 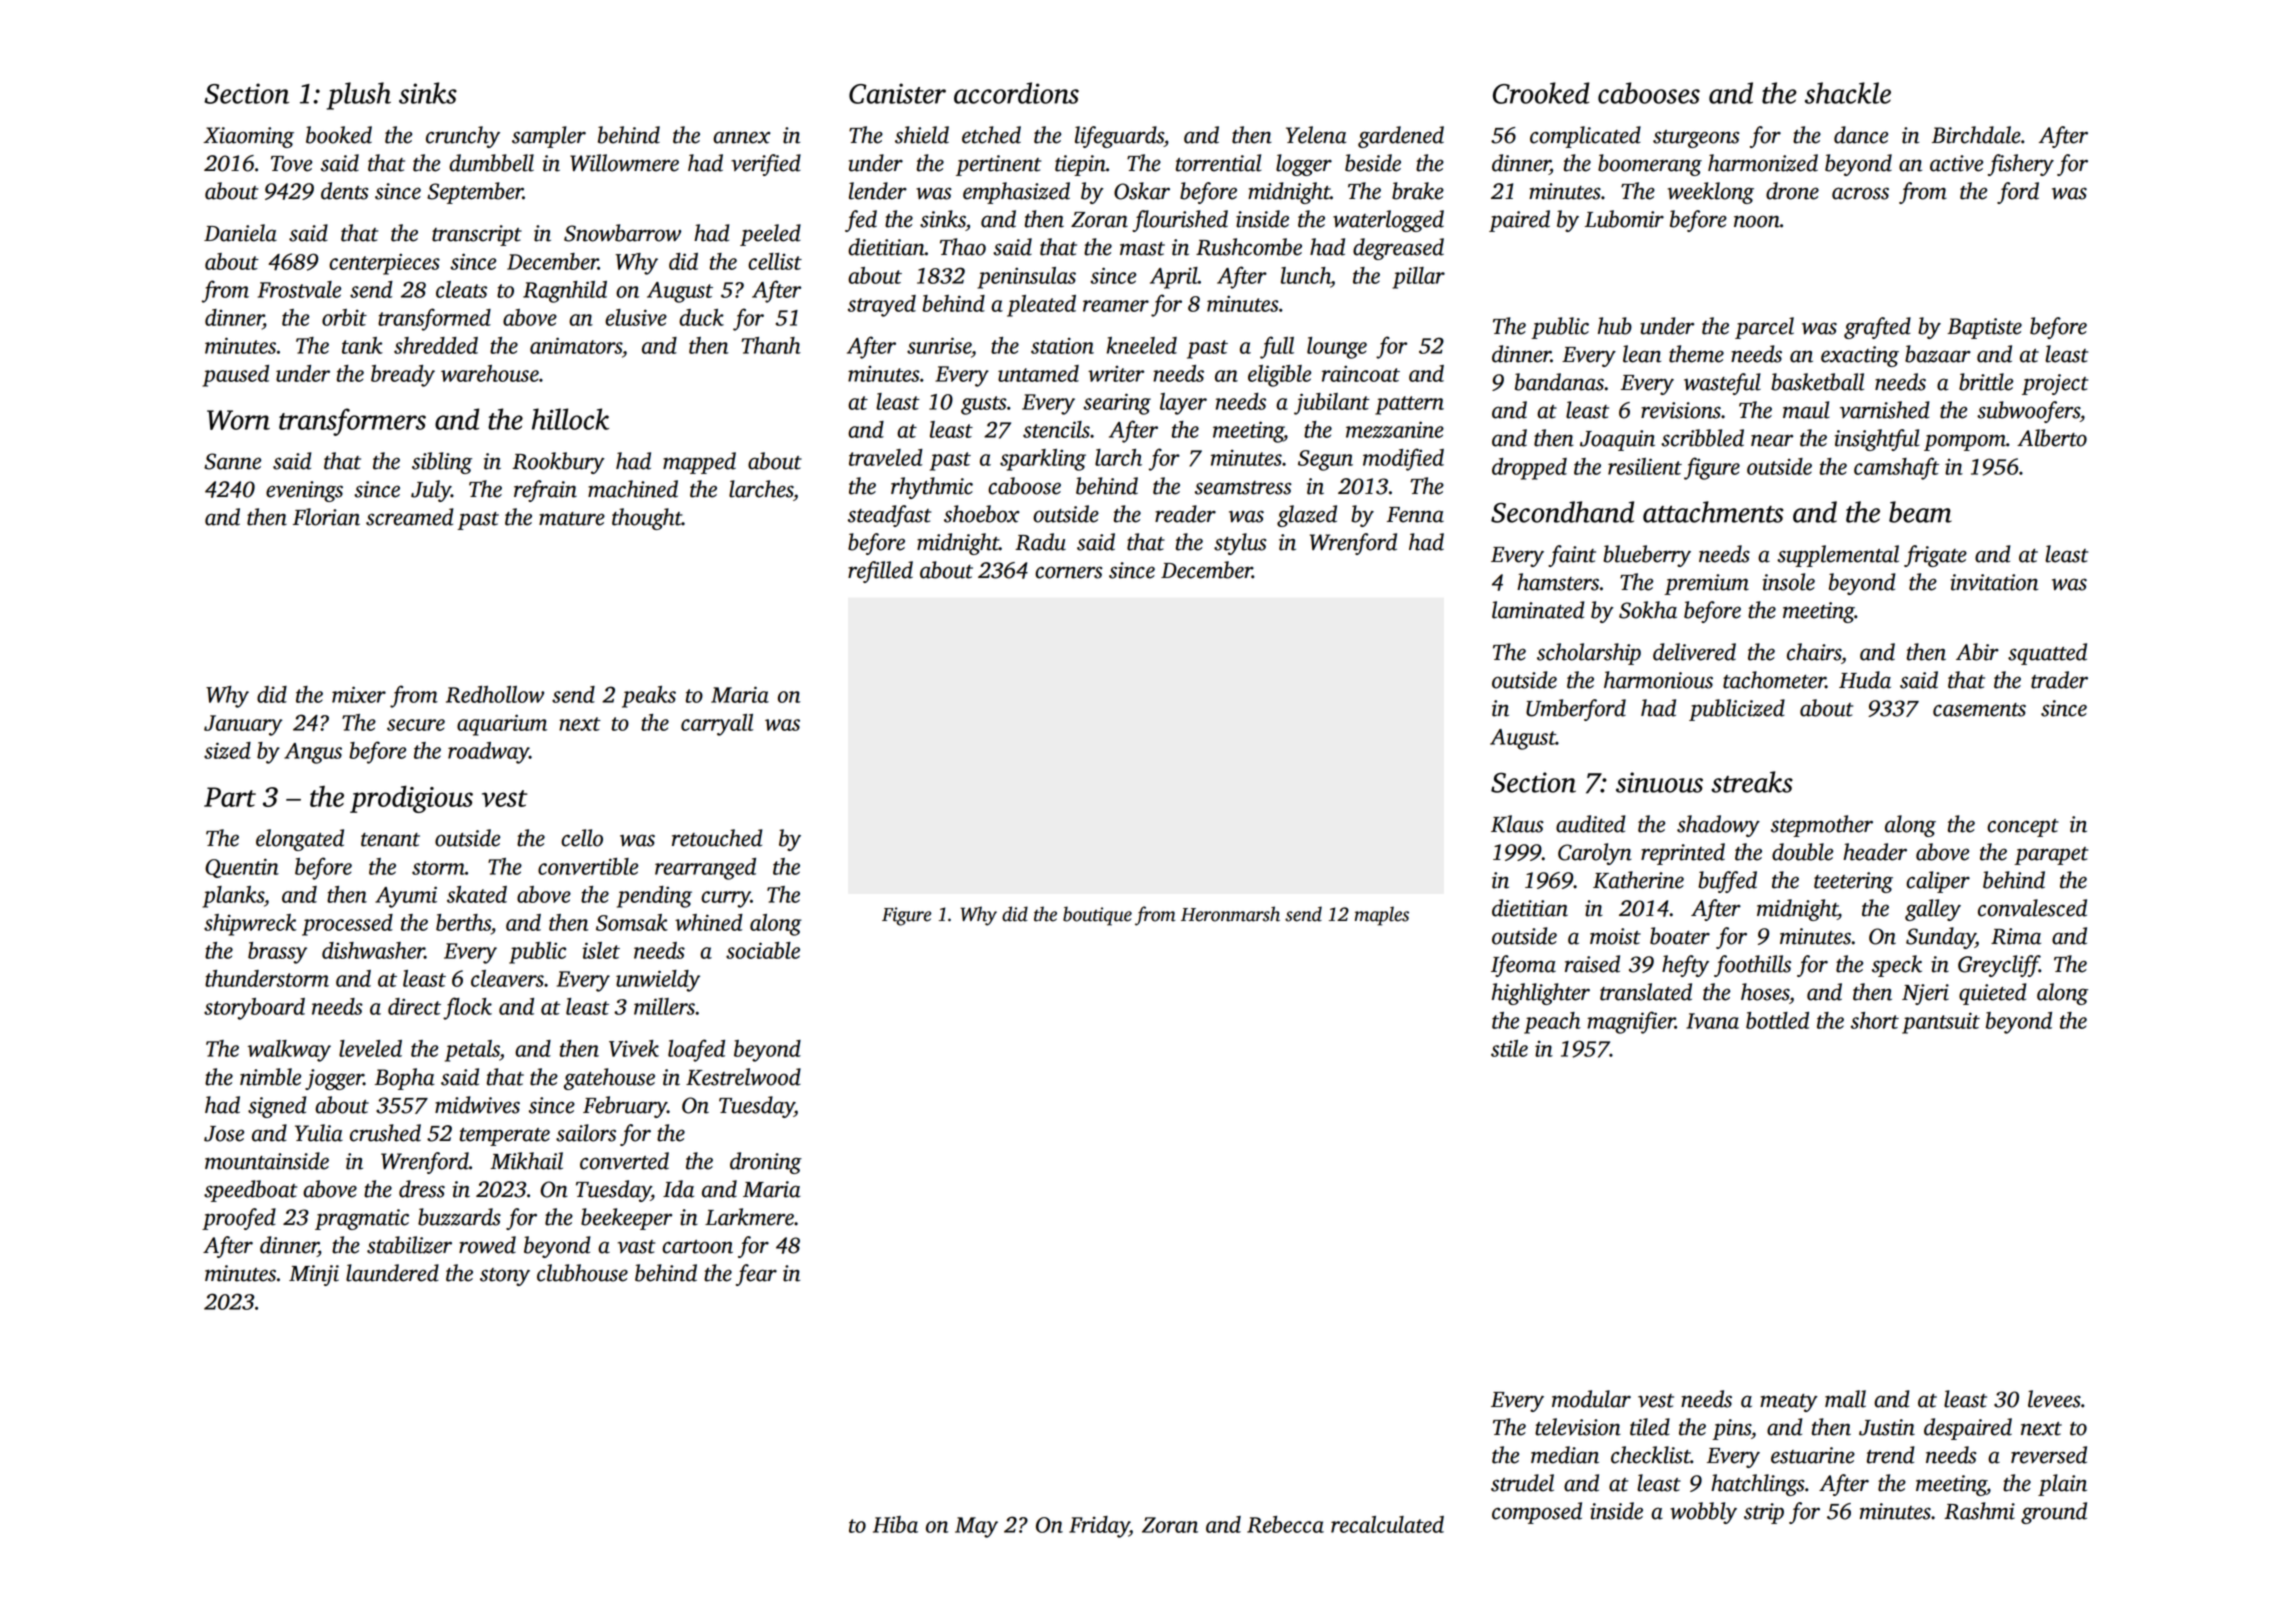 What do you see at coordinates (1848, 93) in the page?
I see `shackle` at bounding box center [1848, 93].
